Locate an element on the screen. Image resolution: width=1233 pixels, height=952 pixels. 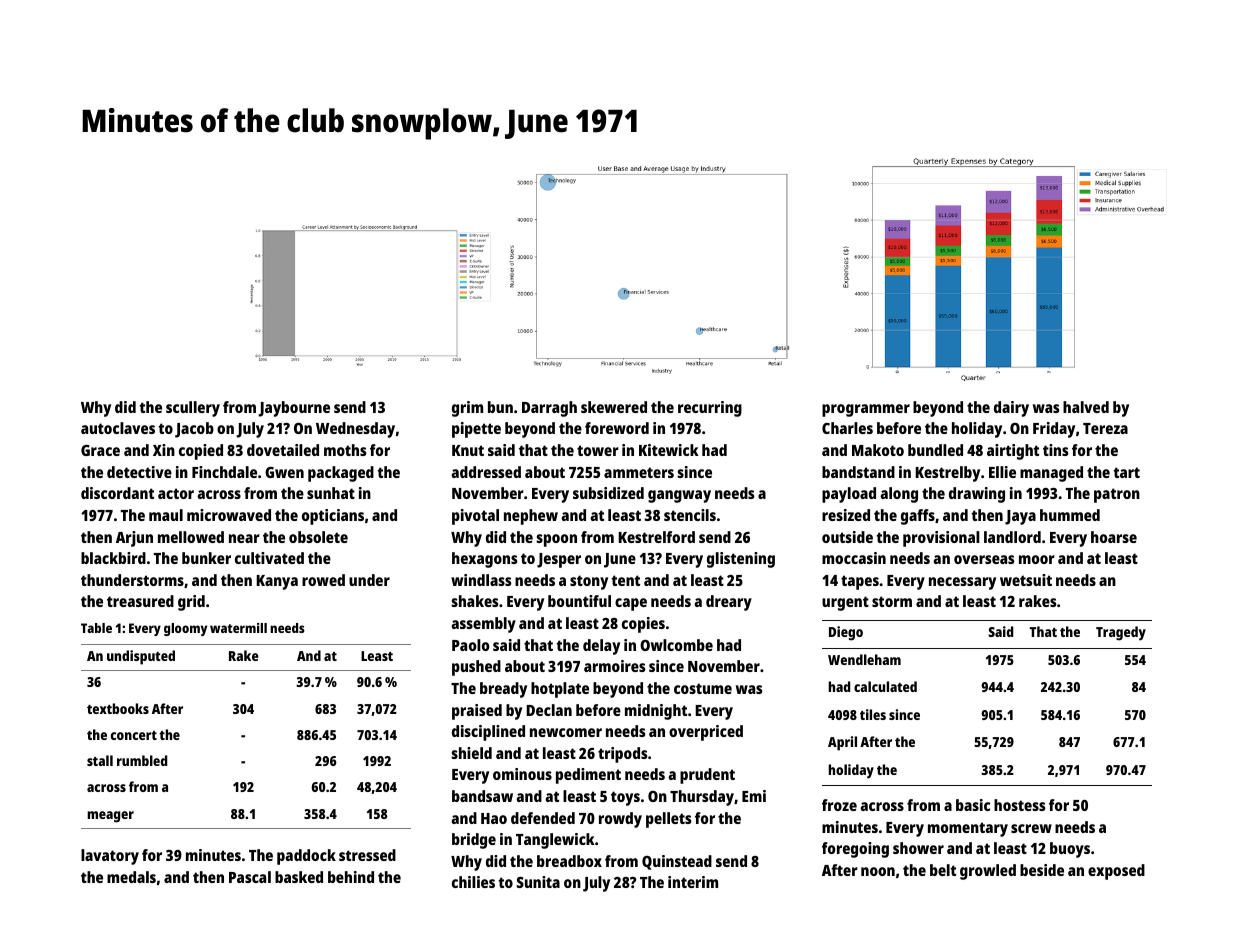
textbooks is located at coordinates (118, 708).
